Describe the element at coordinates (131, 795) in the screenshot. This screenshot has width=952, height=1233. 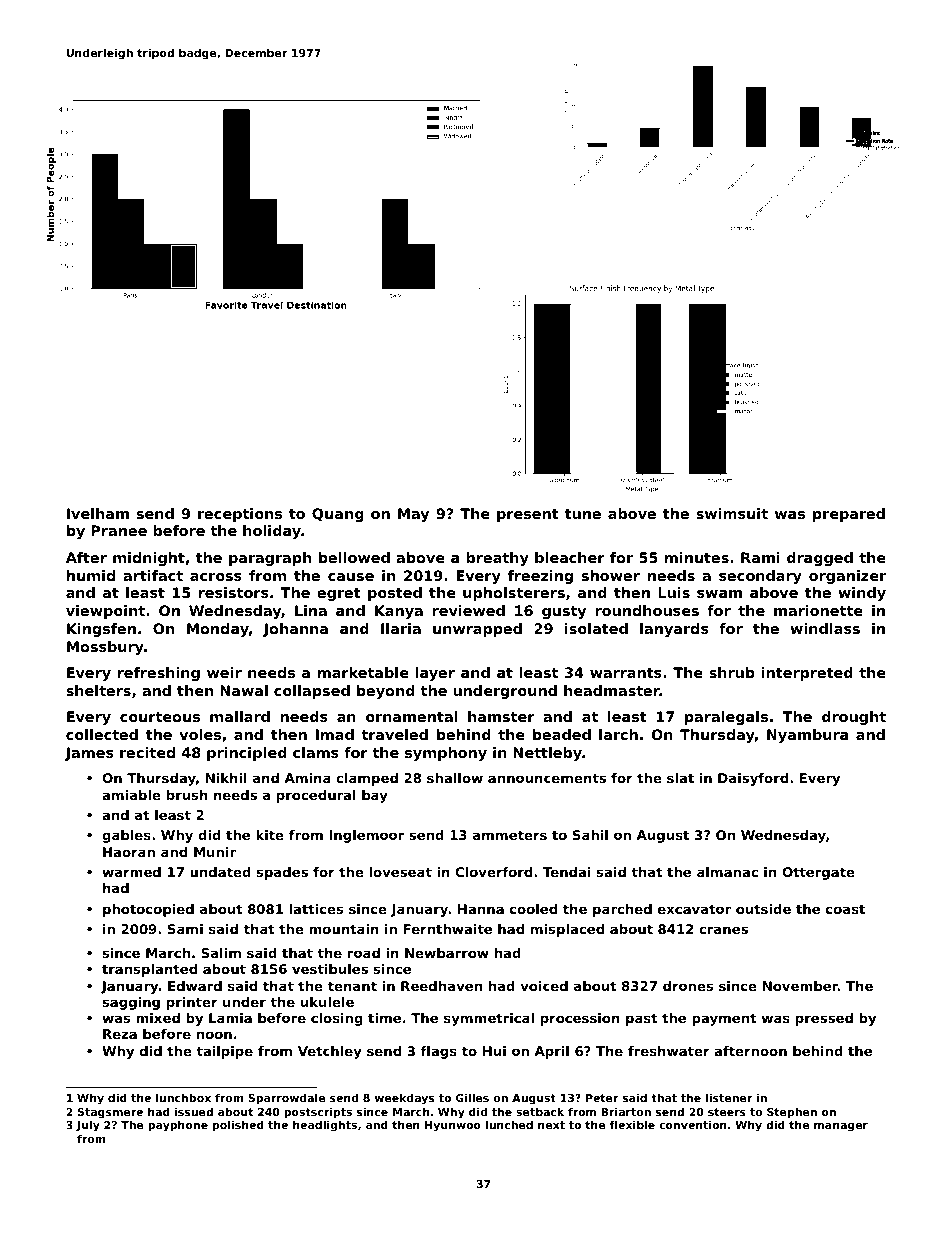
I see `amiable` at that location.
